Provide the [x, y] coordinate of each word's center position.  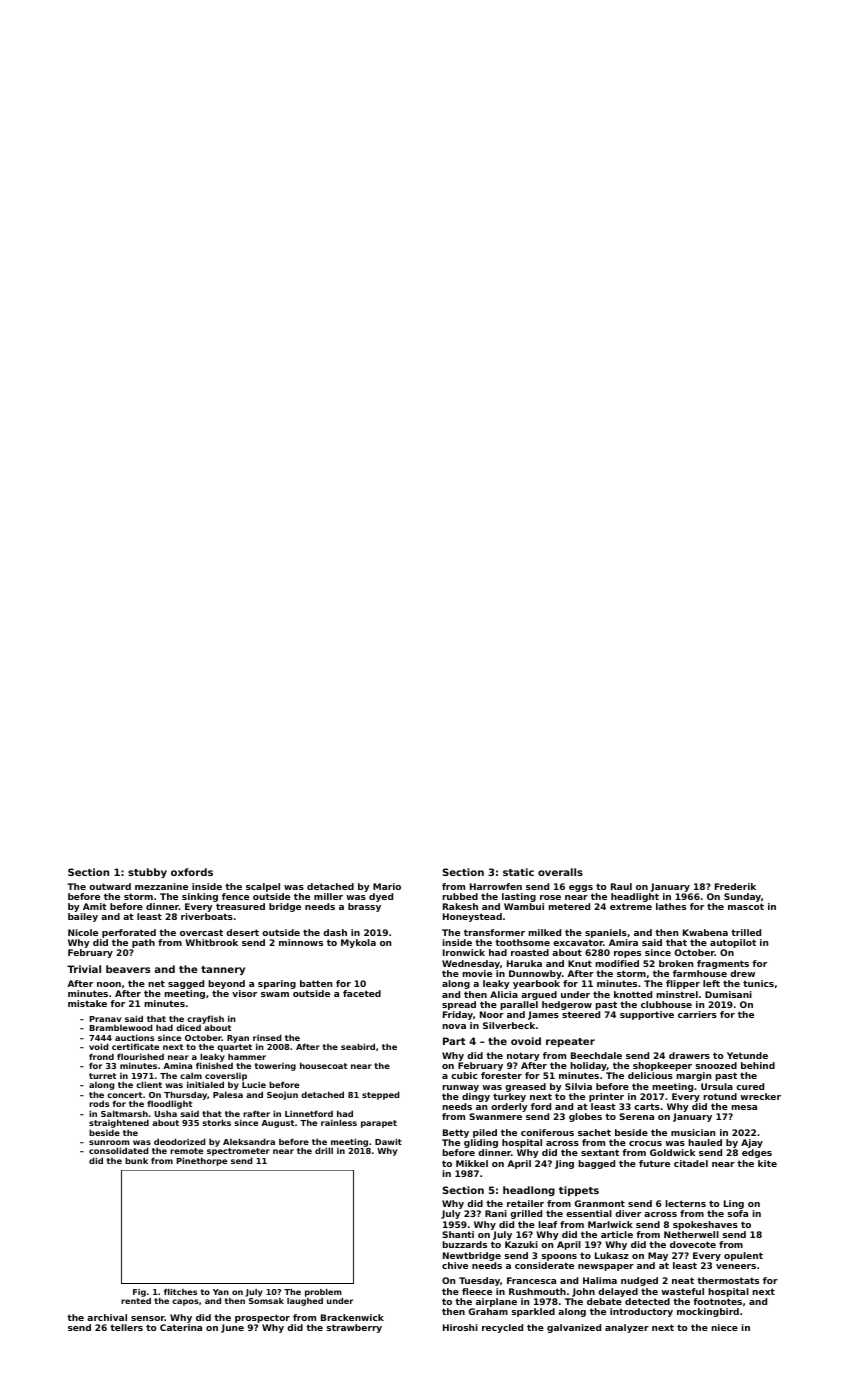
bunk [136, 1160]
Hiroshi [460, 1327]
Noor [492, 1014]
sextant [600, 1152]
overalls [560, 872]
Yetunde [747, 1055]
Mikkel [472, 1163]
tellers [126, 1327]
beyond [226, 984]
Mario [387, 886]
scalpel [263, 887]
